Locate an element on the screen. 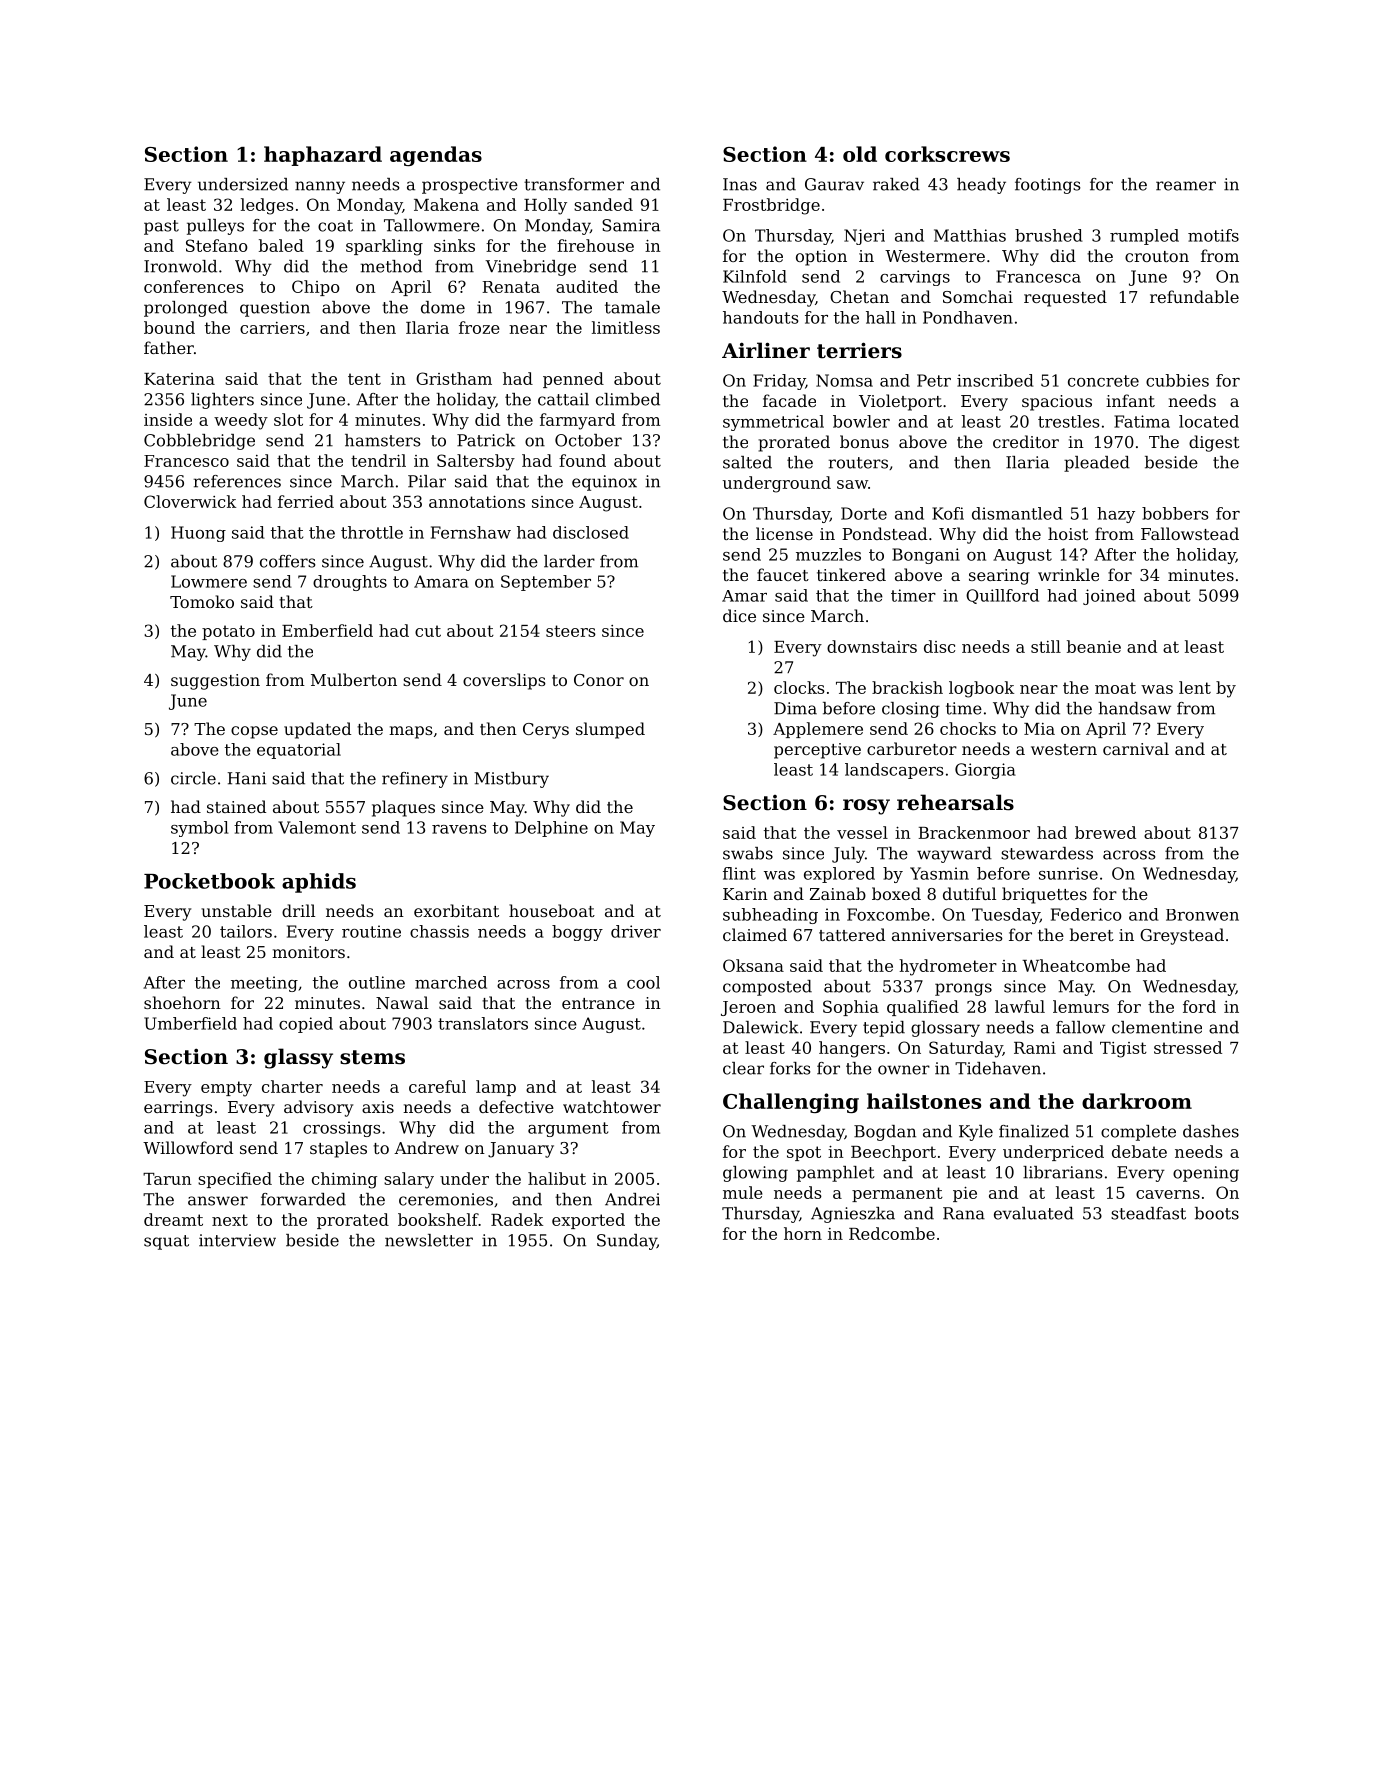 The height and width of the screenshot is (1790, 1383). reamer is located at coordinates (1186, 186).
